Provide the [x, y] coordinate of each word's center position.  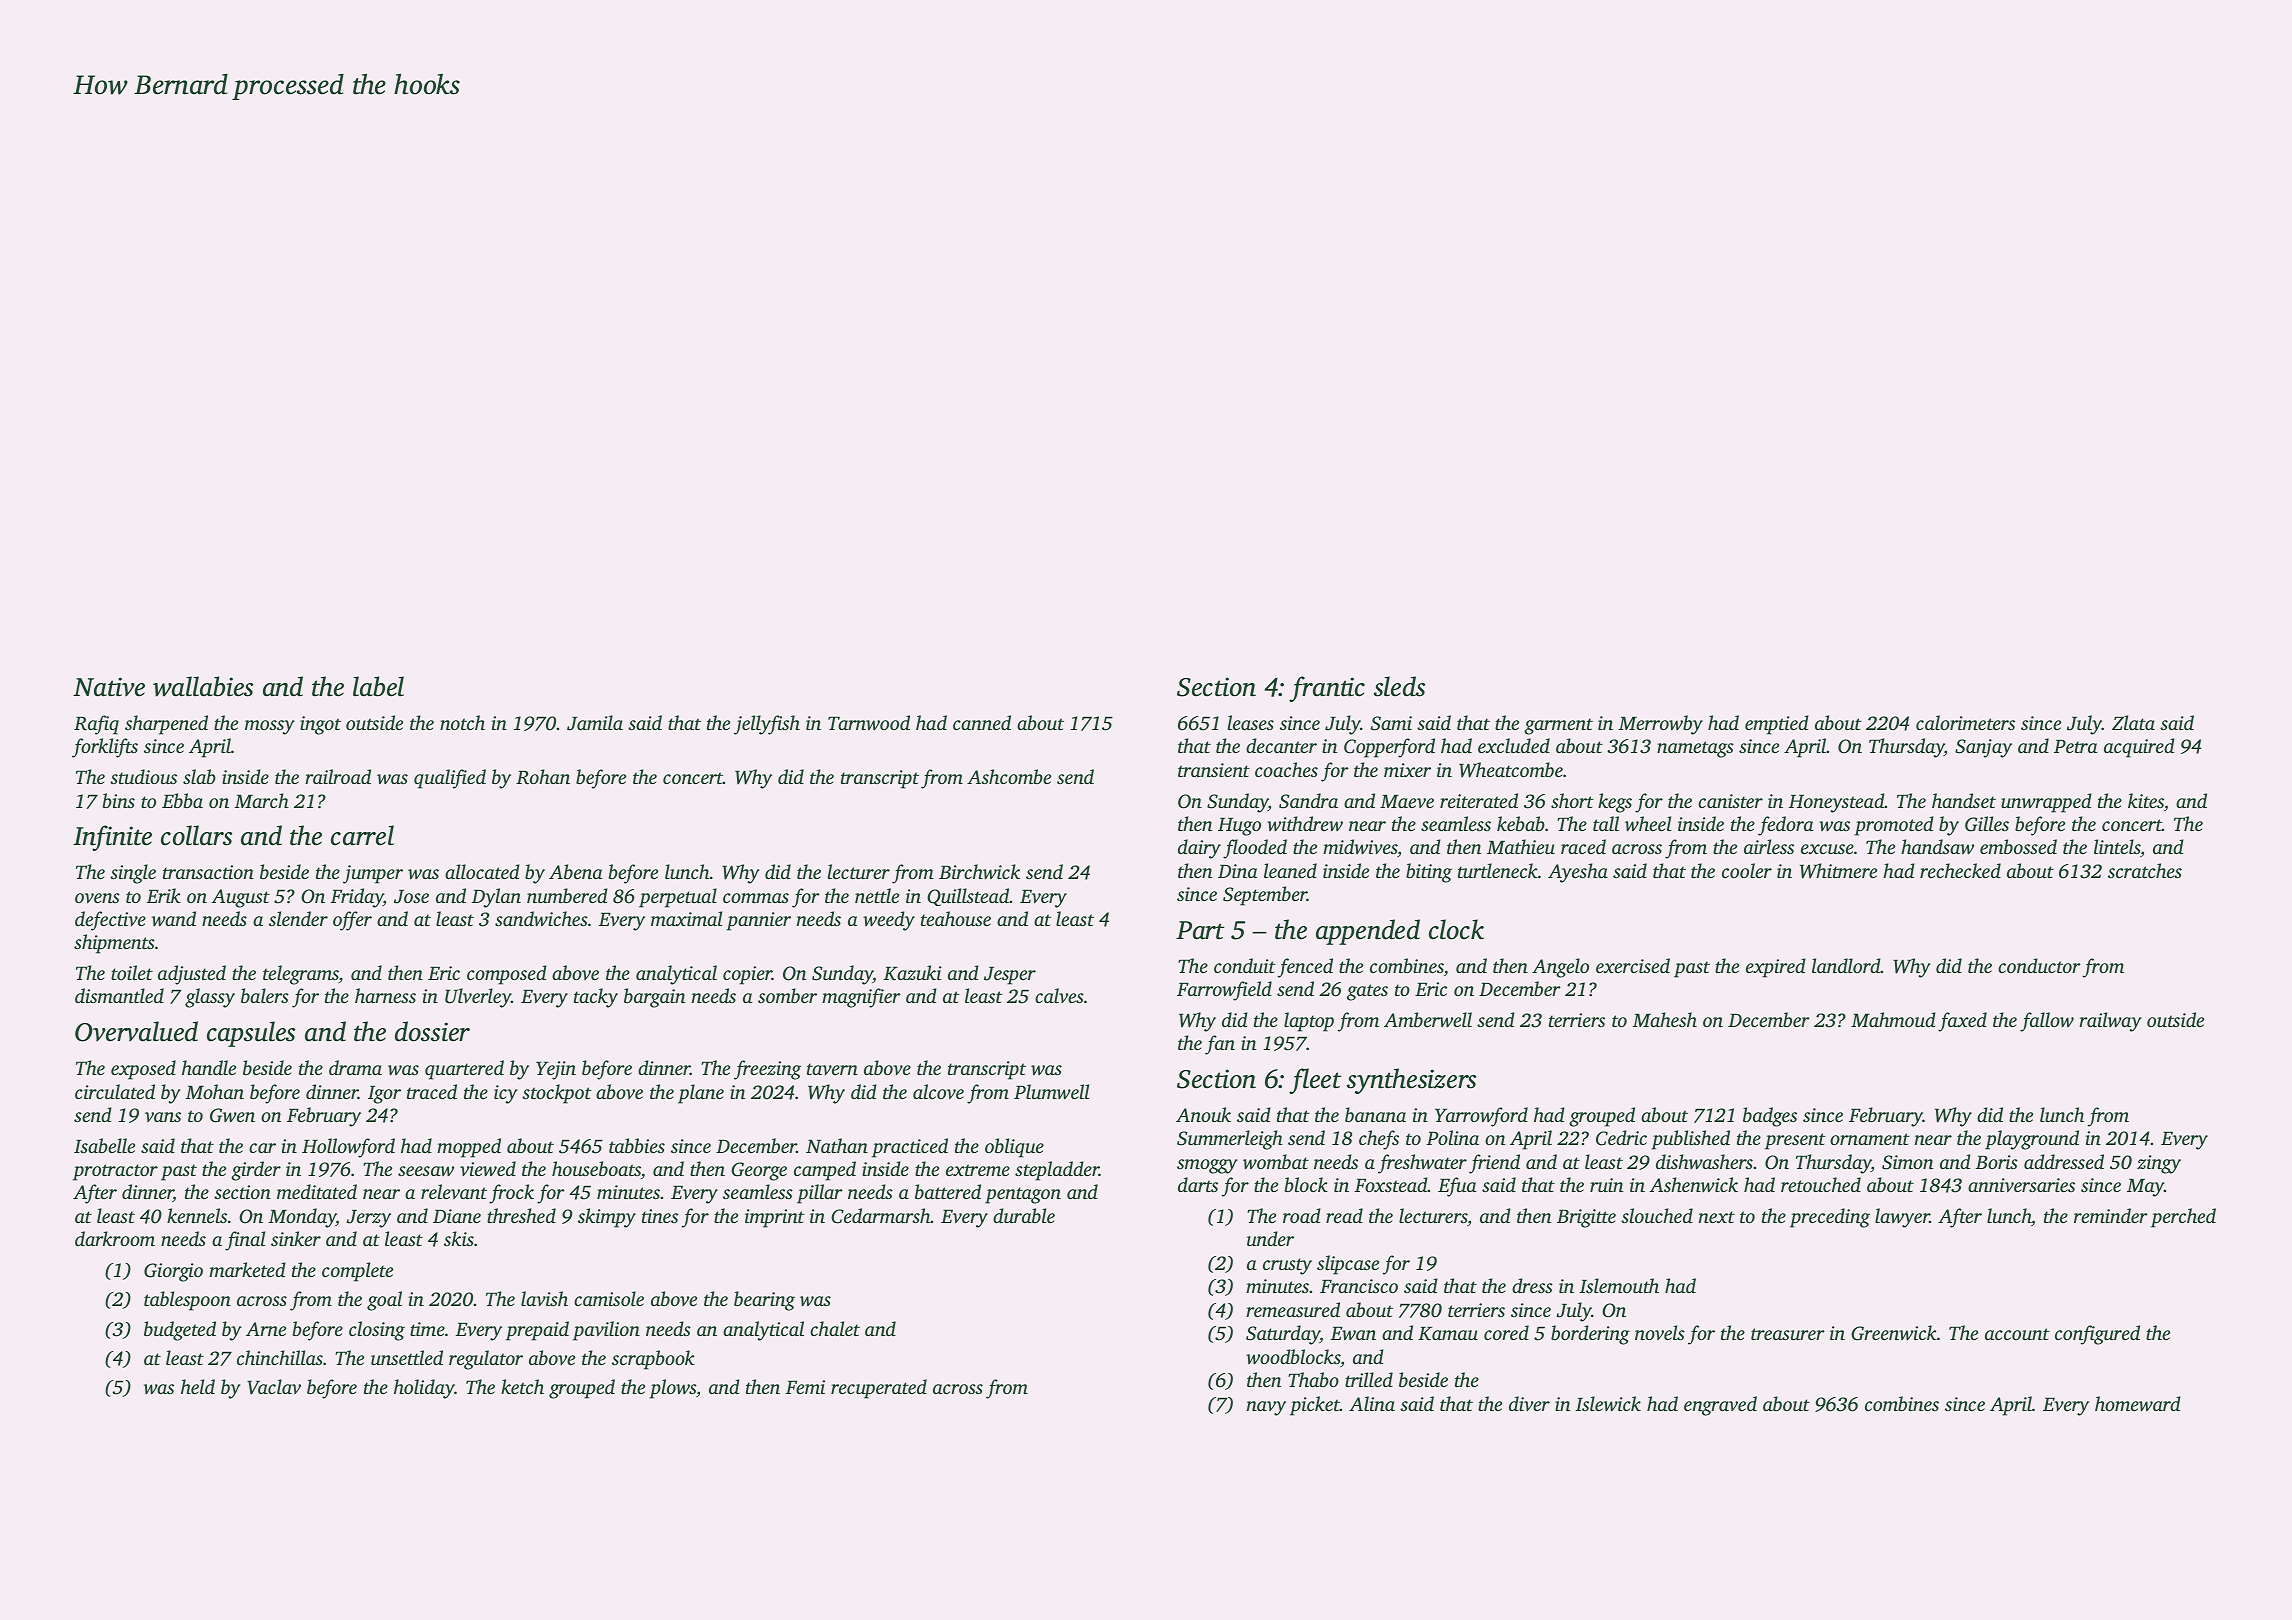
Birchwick [979, 872]
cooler [1747, 870]
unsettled [407, 1357]
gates [1367, 992]
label [378, 686]
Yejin [556, 1070]
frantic [1327, 689]
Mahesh [1665, 1019]
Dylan [496, 898]
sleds [1399, 686]
